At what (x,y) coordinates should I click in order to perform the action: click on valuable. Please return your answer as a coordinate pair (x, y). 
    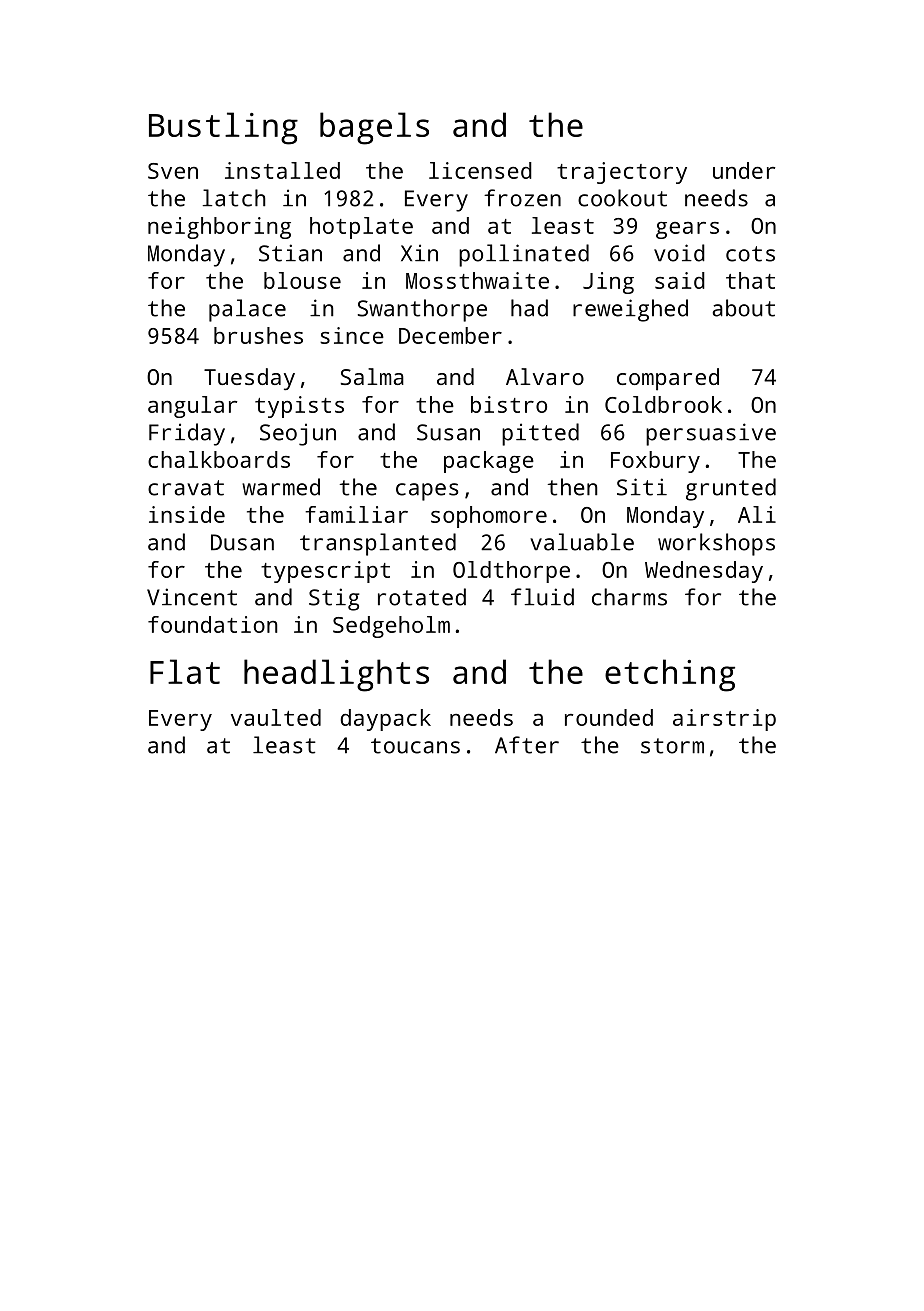
    Looking at the image, I should click on (582, 542).
